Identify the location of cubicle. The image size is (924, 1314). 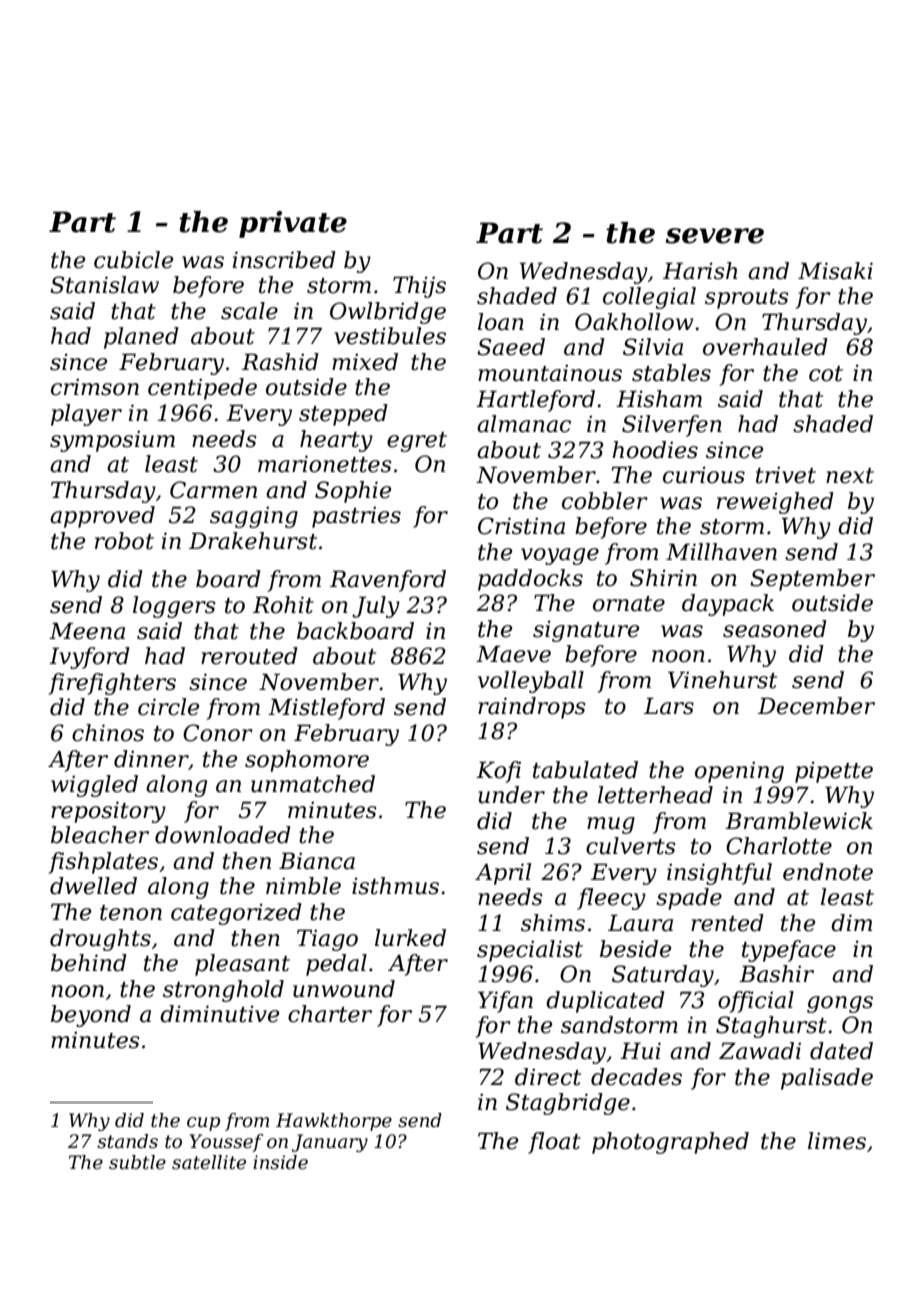
(133, 260).
